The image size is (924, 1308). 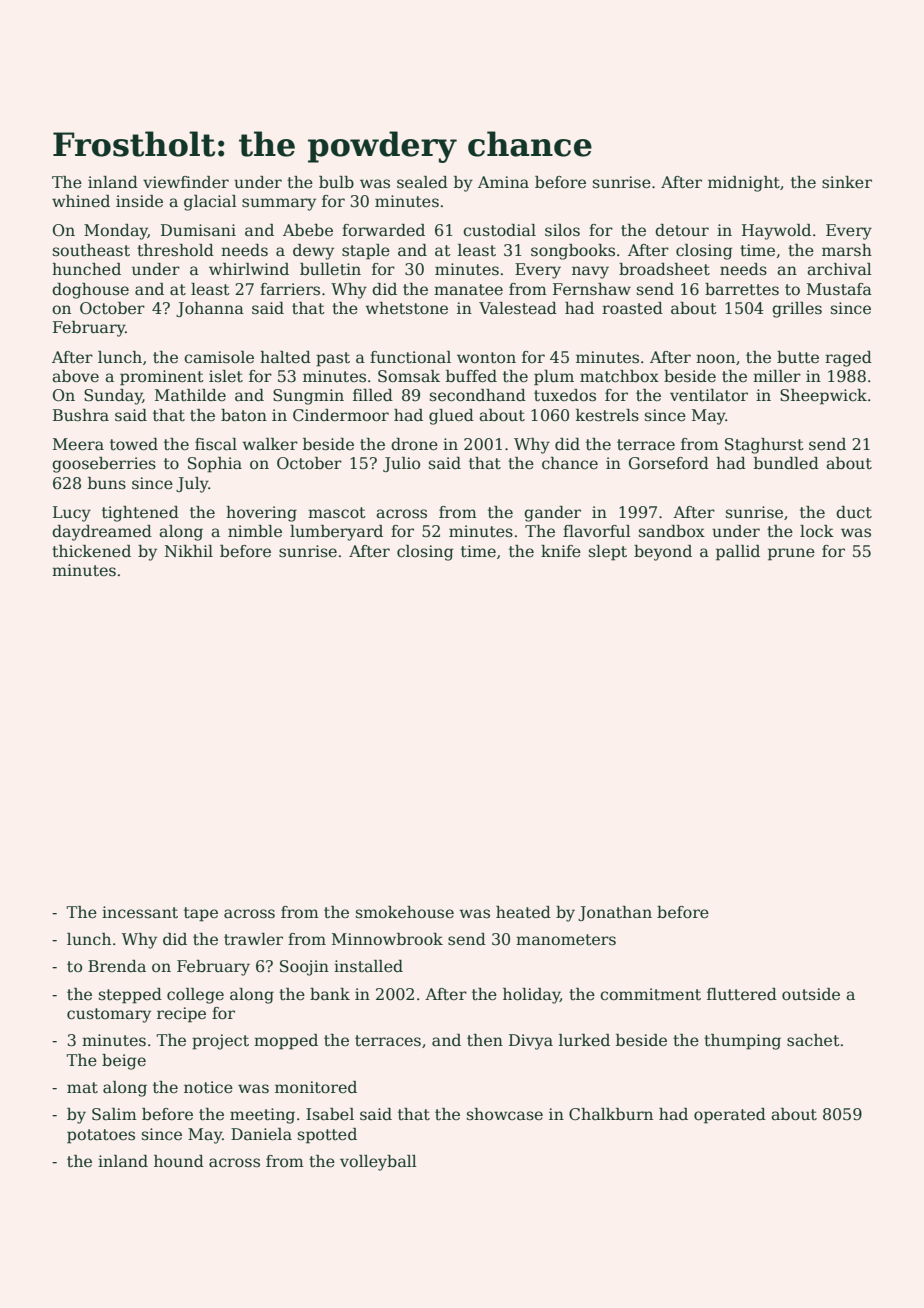 I want to click on sinker, so click(x=847, y=182).
